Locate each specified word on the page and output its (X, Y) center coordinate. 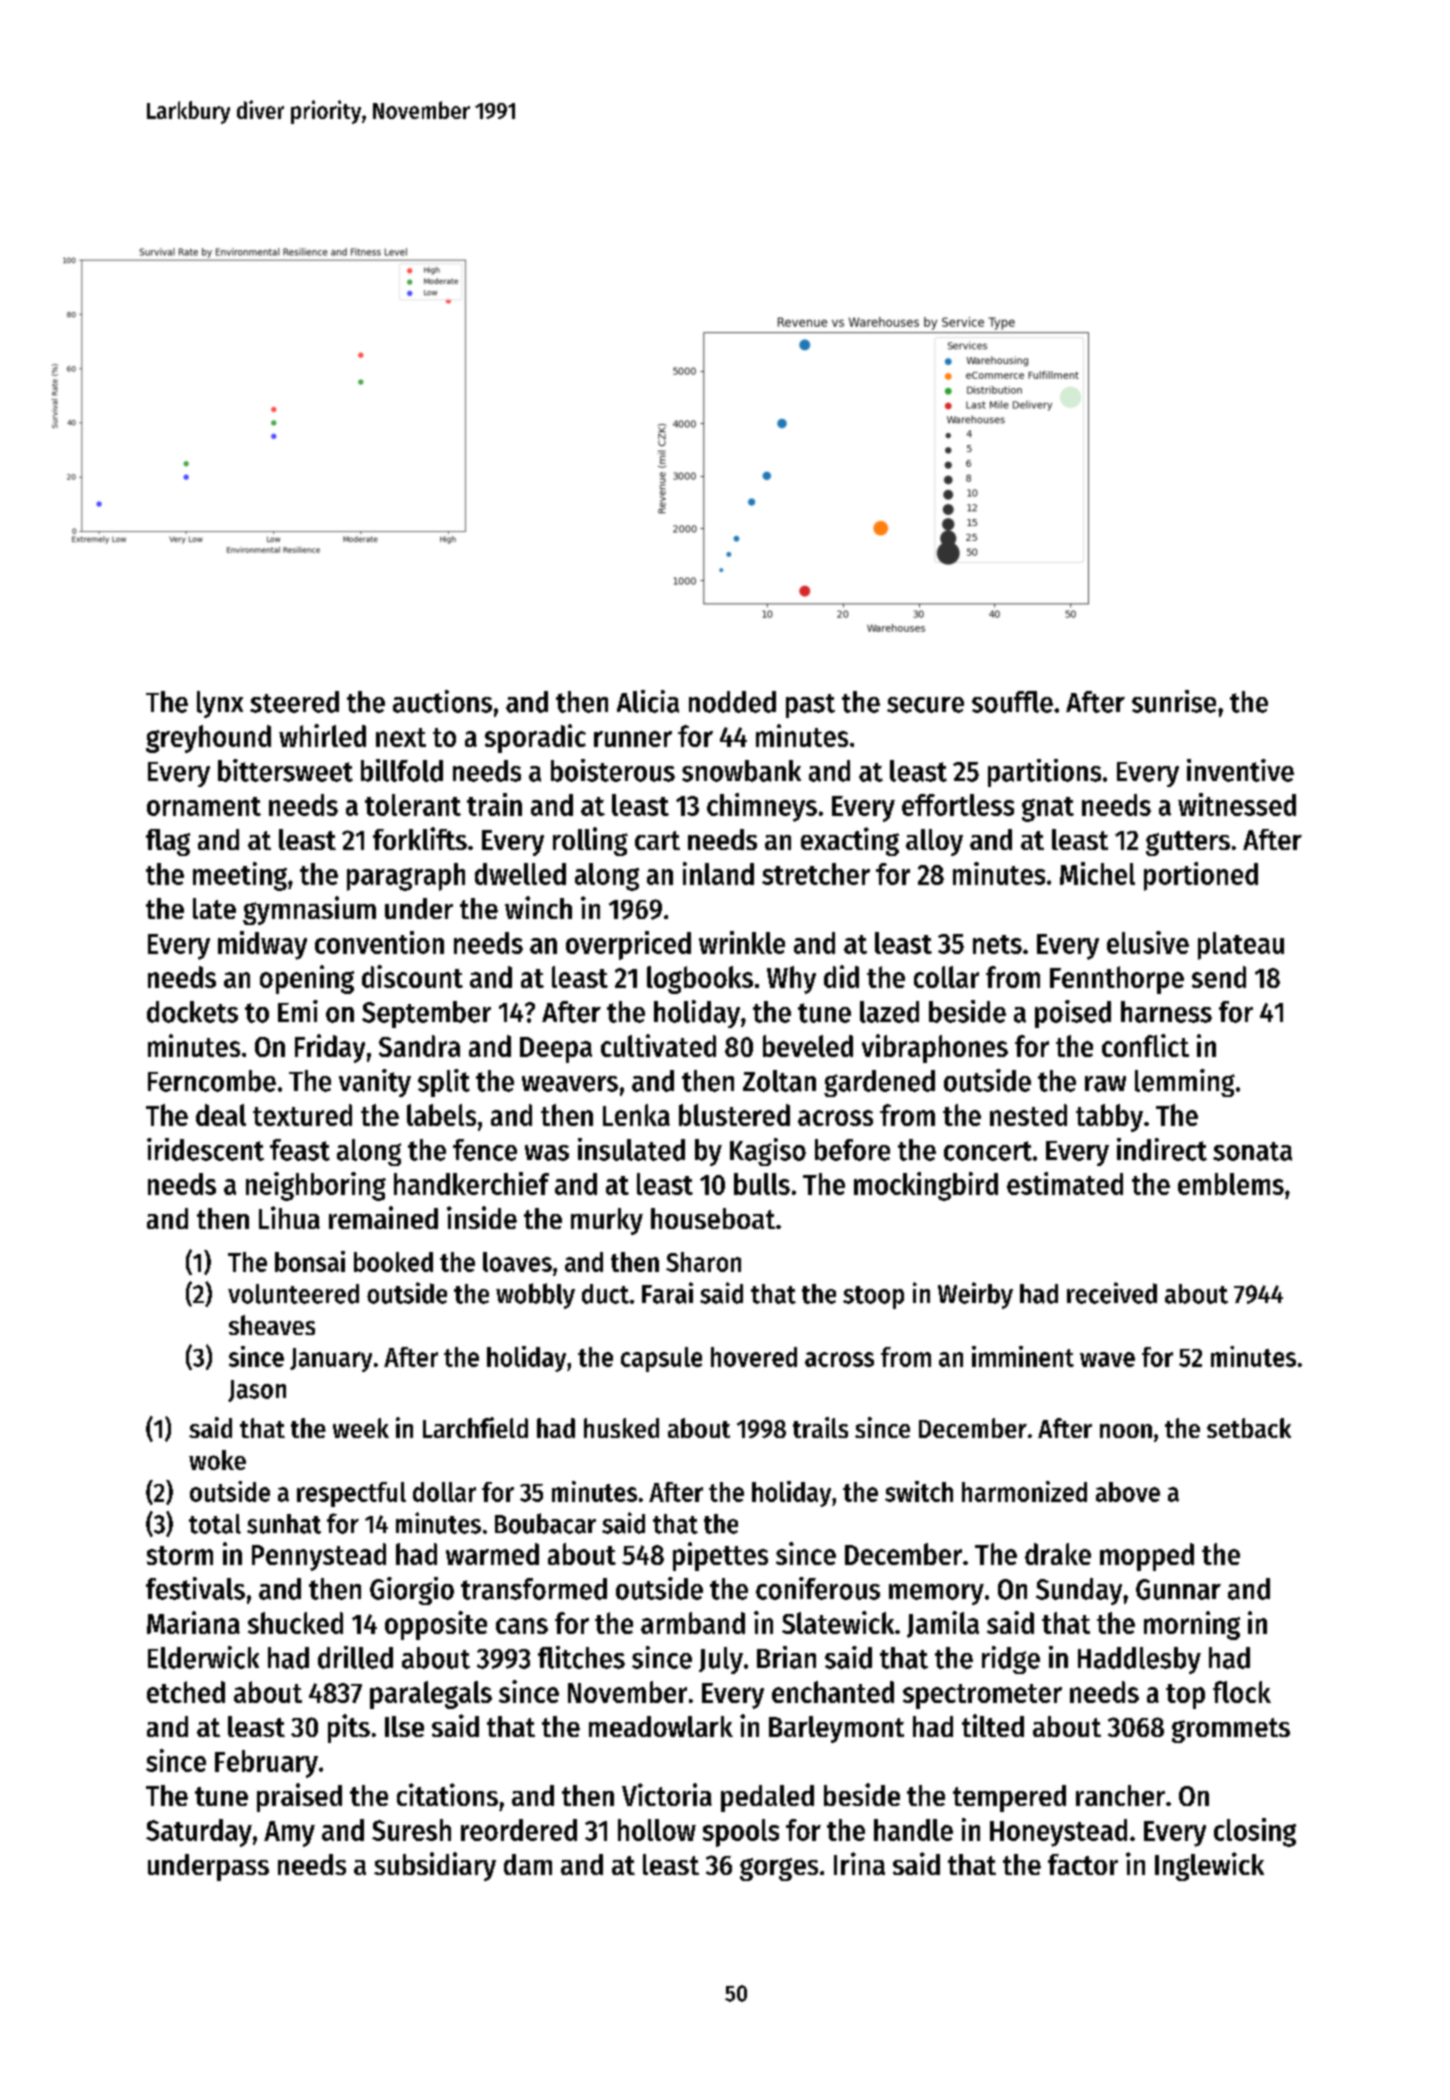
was (547, 1153)
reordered (519, 1830)
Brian (786, 1657)
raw (1105, 1084)
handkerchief (471, 1183)
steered (294, 702)
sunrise (1174, 701)
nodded (732, 702)
